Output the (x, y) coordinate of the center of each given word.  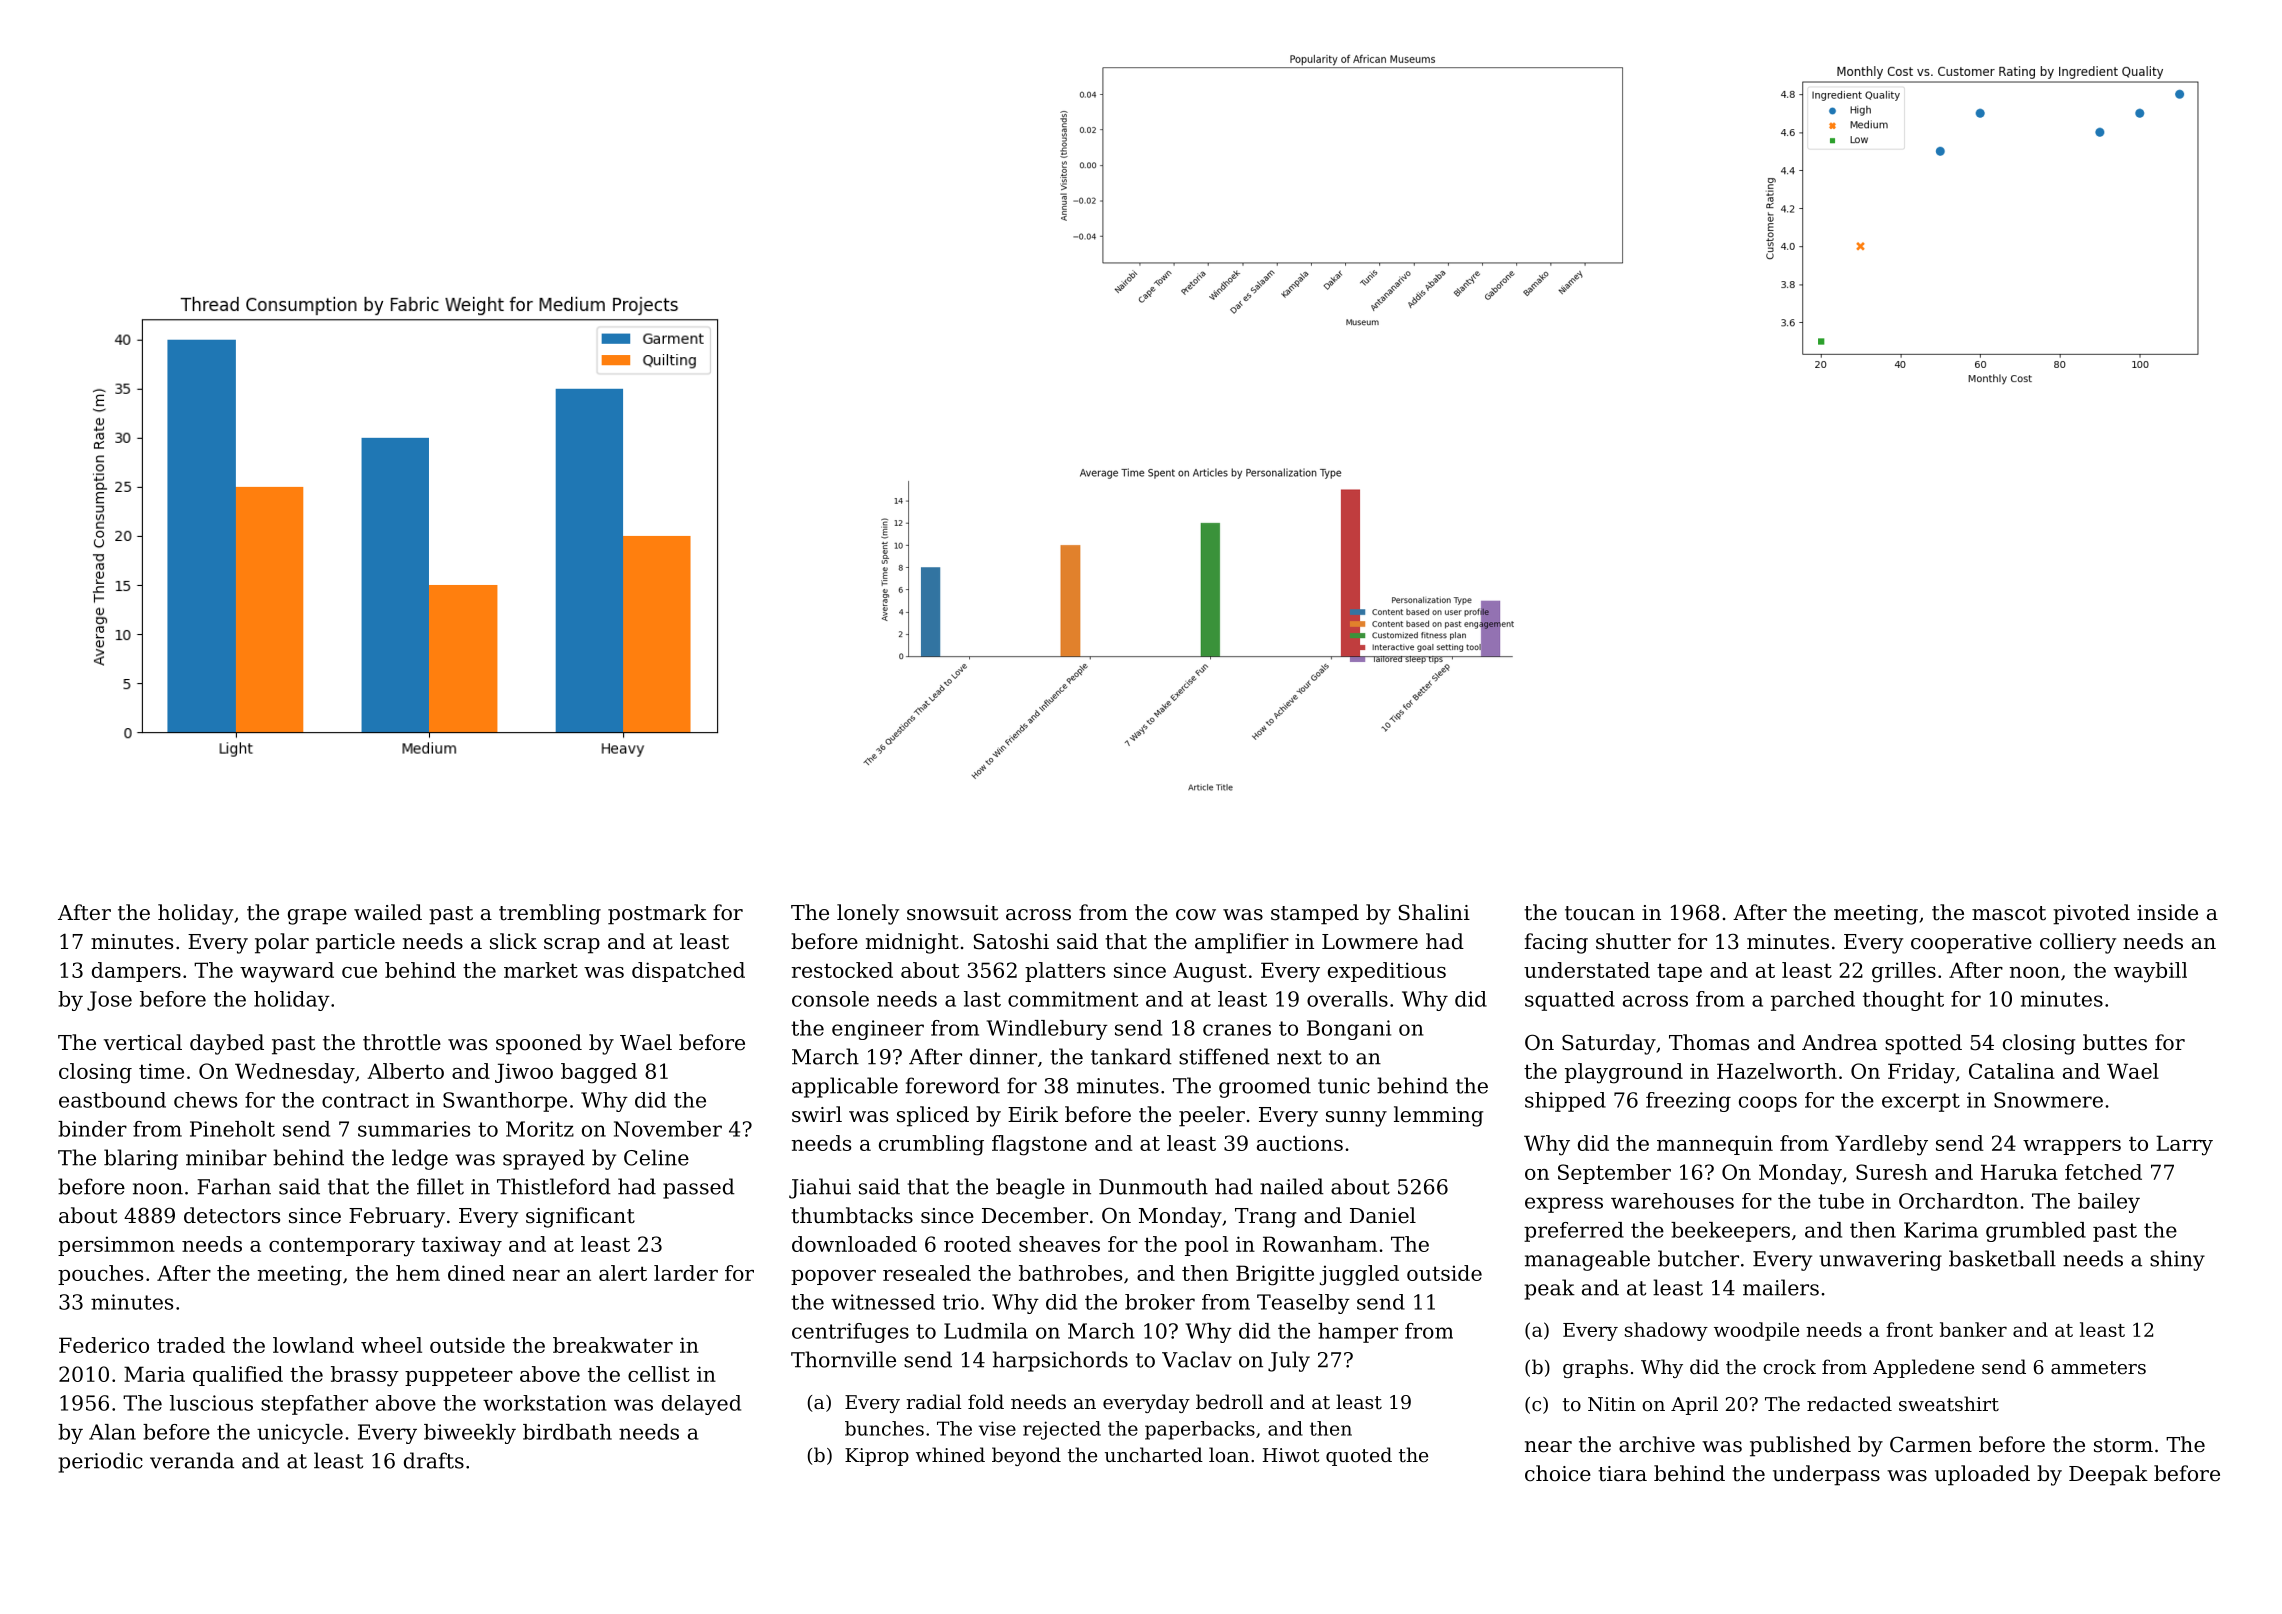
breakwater (613, 1345)
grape (317, 917)
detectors (232, 1215)
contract (365, 1100)
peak (1549, 1289)
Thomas (1709, 1042)
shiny (2177, 1260)
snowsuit (952, 913)
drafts (434, 1460)
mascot (2009, 913)
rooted (977, 1244)
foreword (953, 1085)
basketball (2002, 1258)
